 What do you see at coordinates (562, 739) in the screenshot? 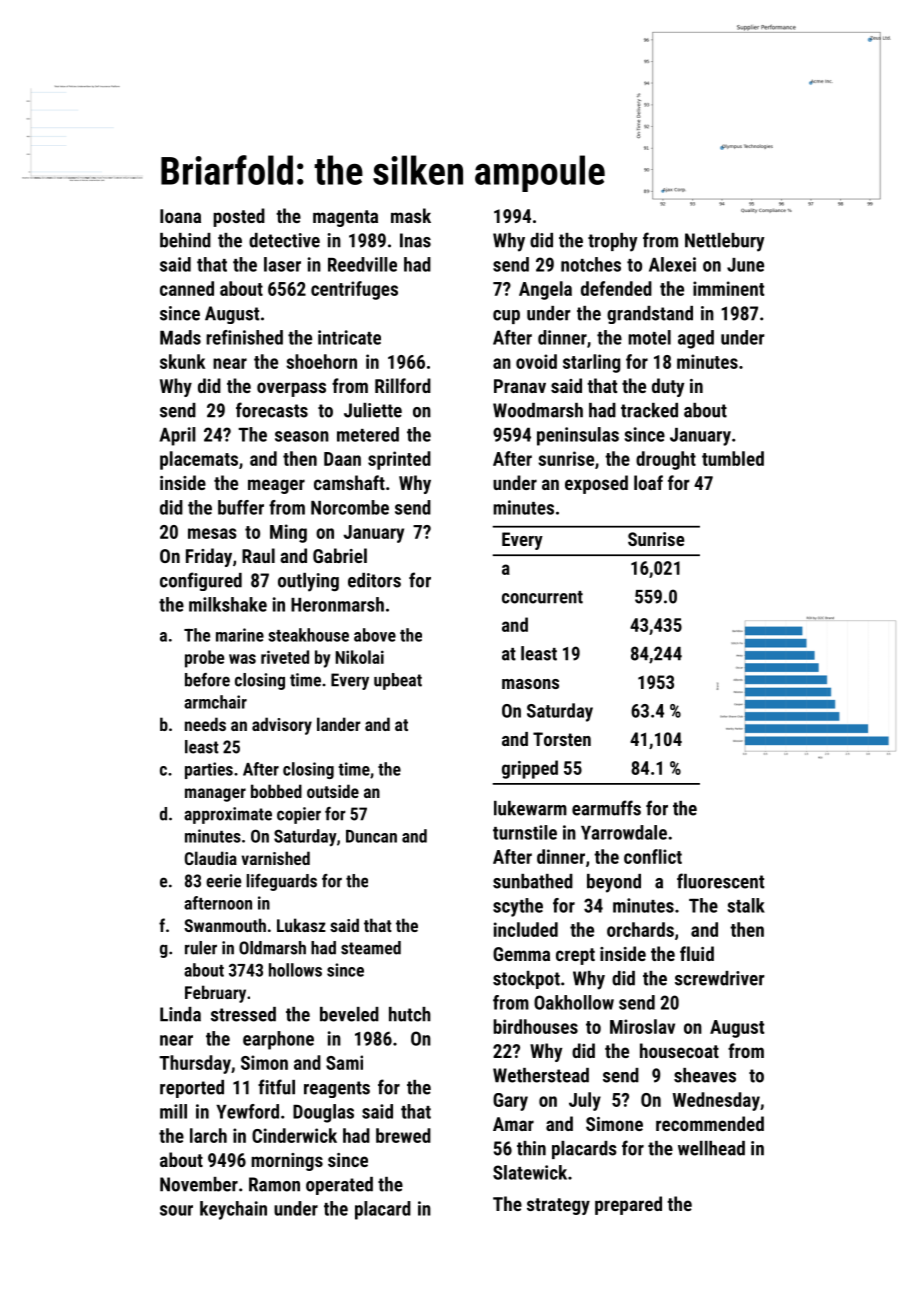
I see `Torsten` at bounding box center [562, 739].
